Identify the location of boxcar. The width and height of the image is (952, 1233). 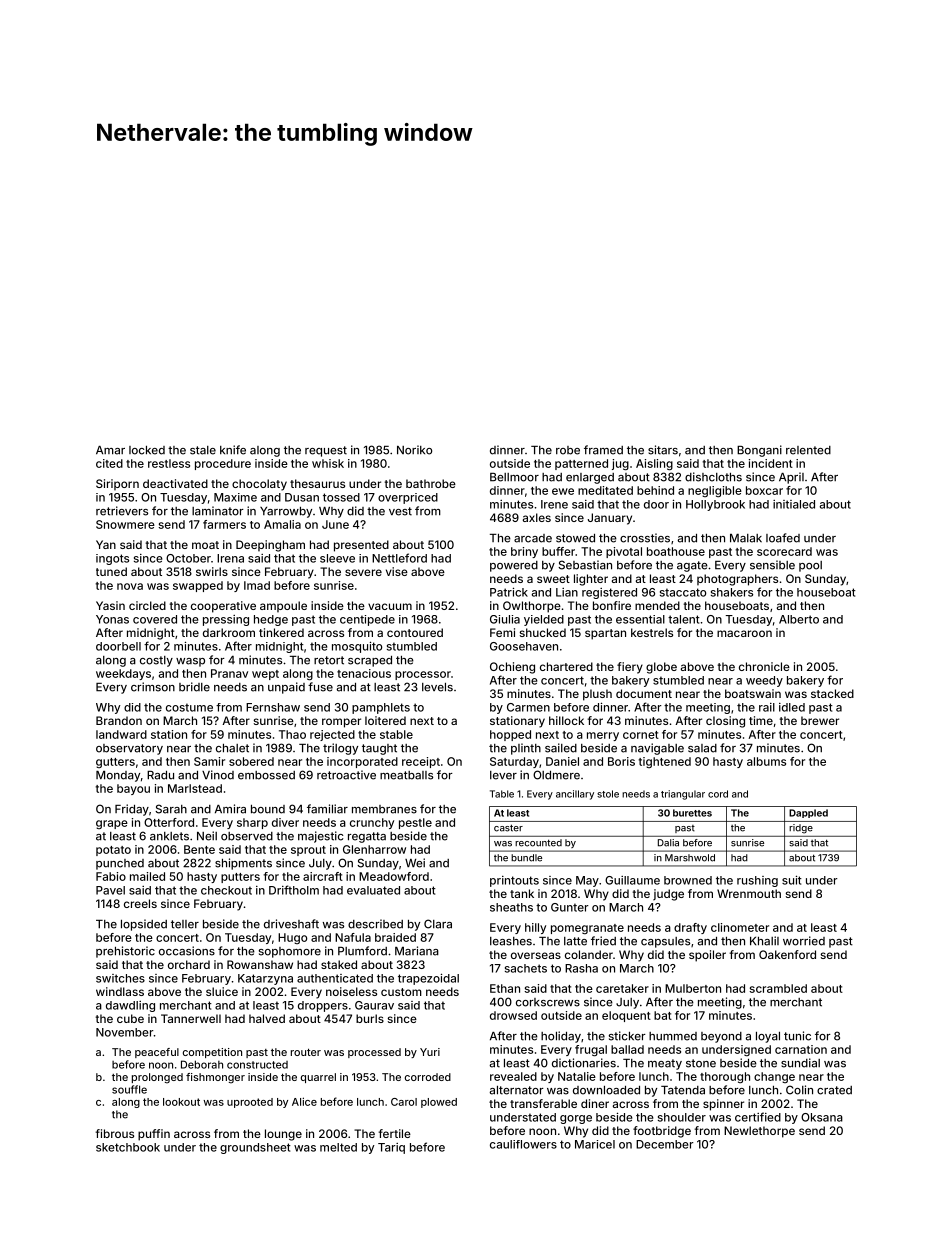
(764, 490).
